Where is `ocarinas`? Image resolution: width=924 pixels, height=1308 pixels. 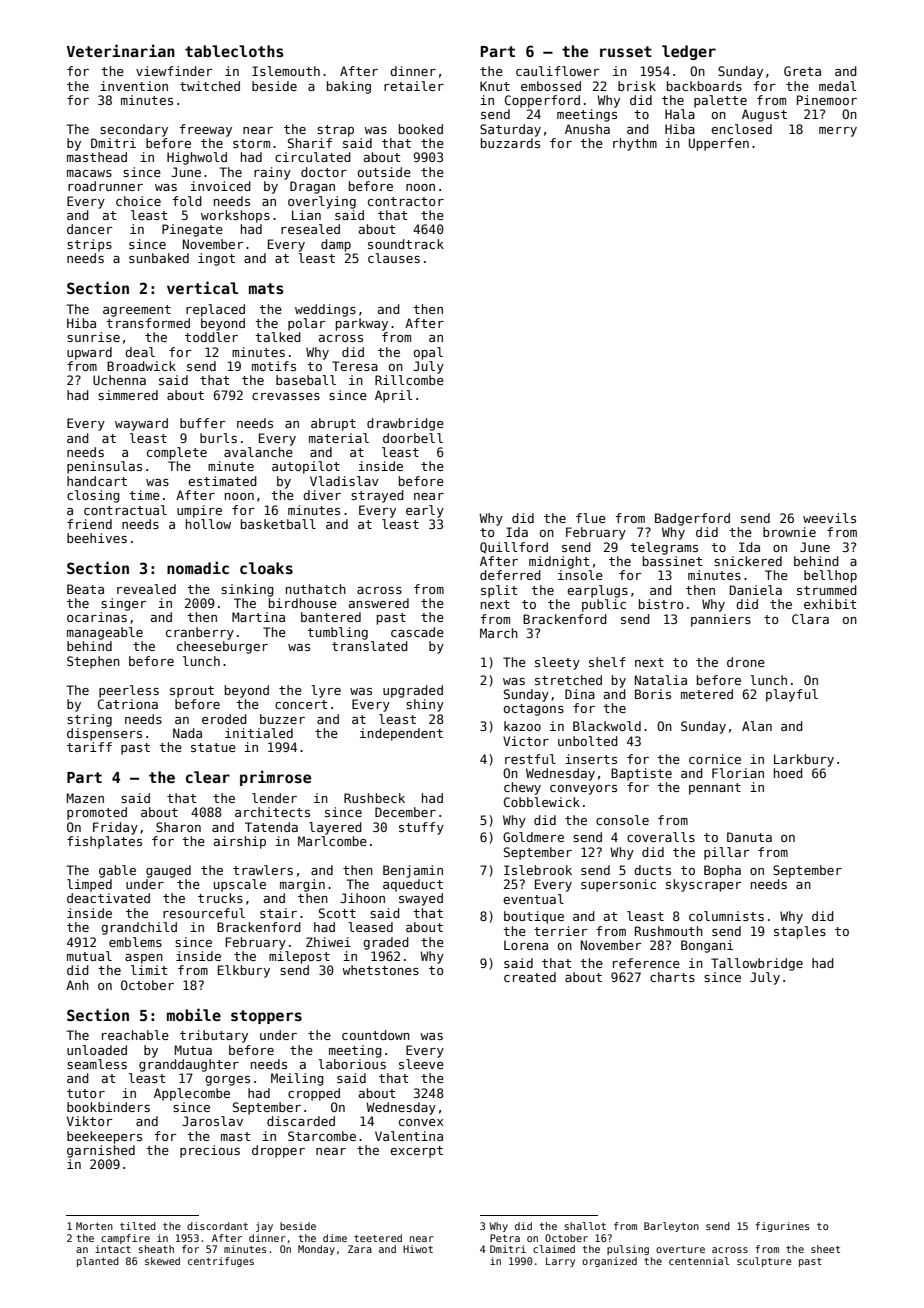 ocarinas is located at coordinates (97, 617).
